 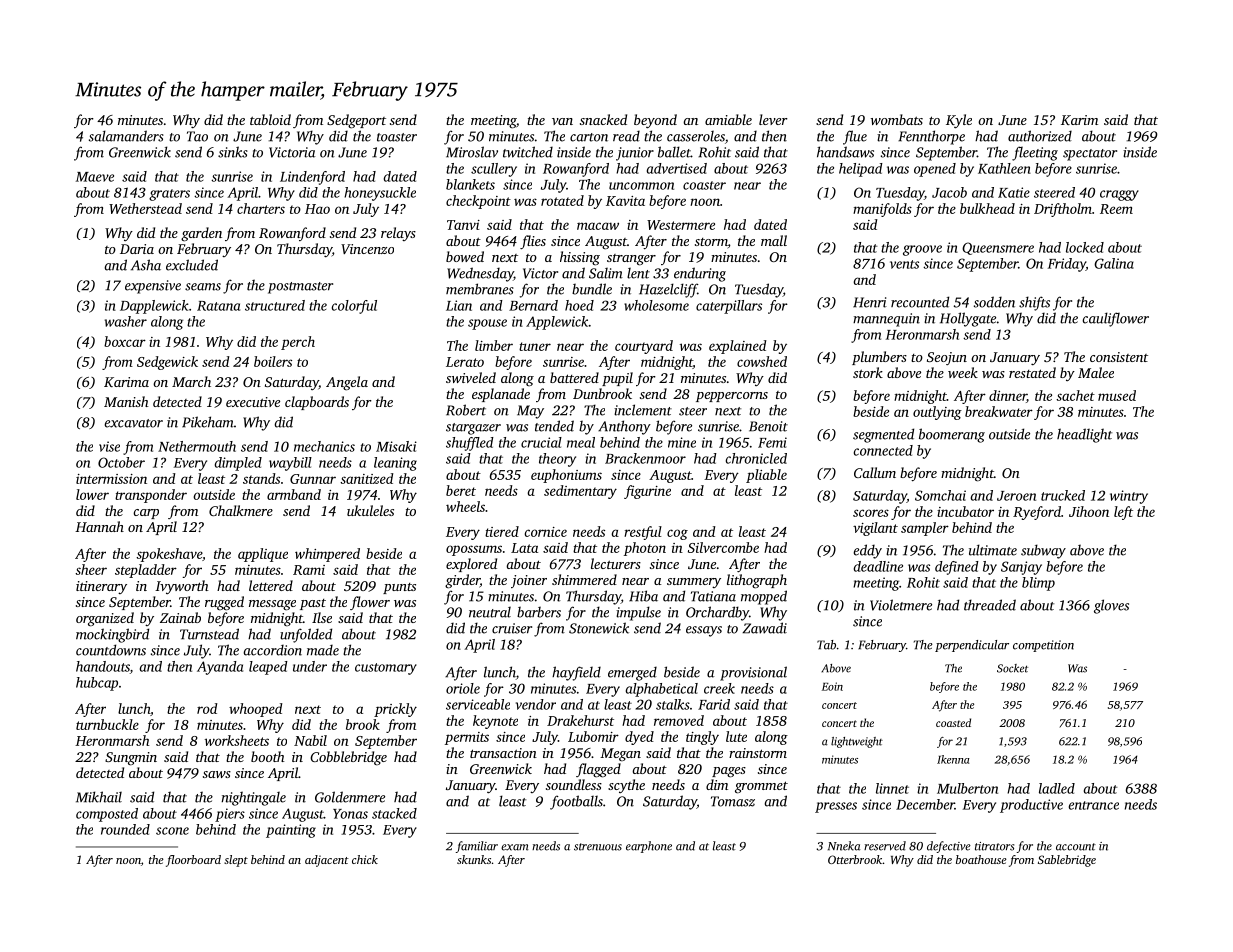 What do you see at coordinates (1076, 847) in the image?
I see `account` at bounding box center [1076, 847].
